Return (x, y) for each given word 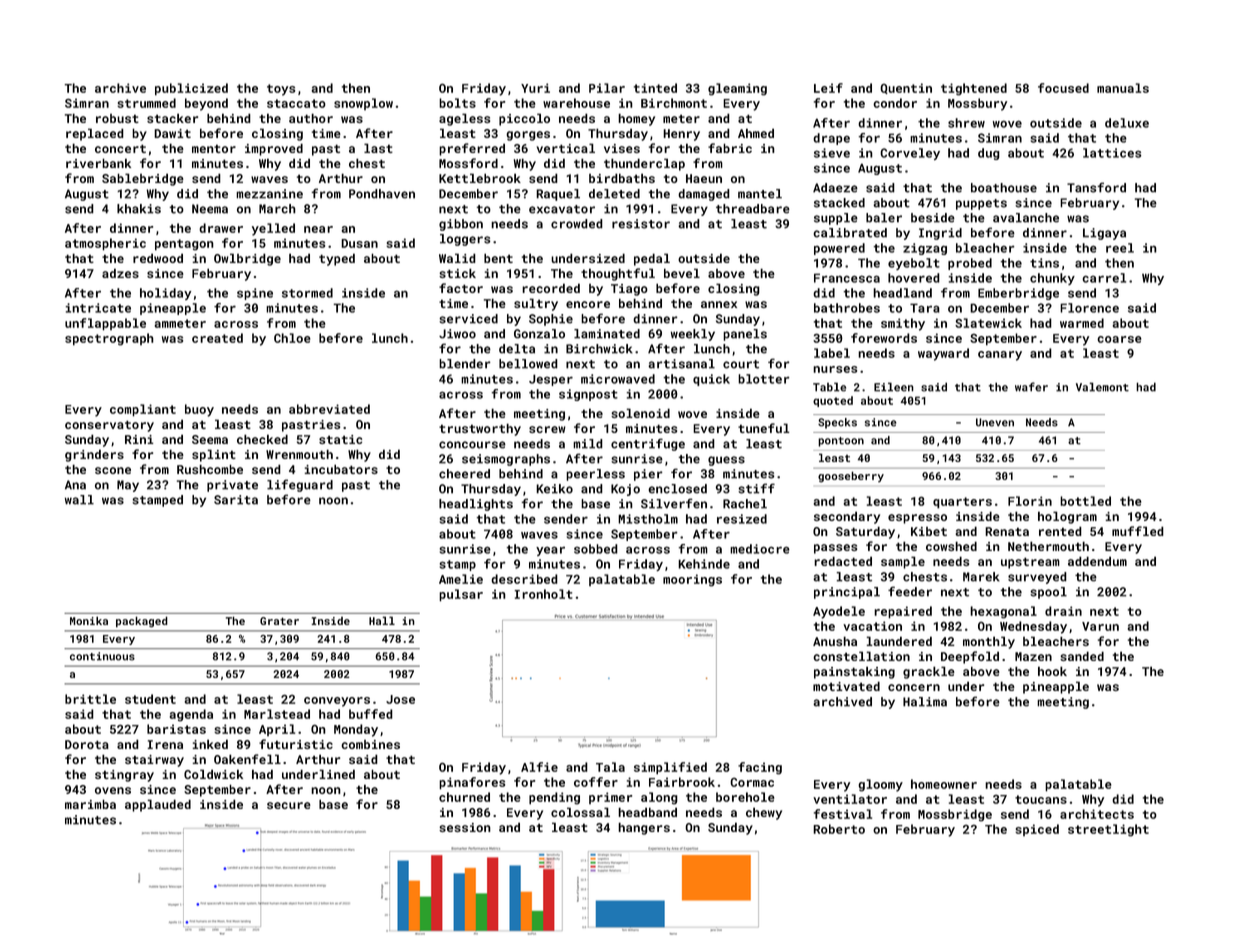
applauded (158, 805)
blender (465, 364)
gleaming (737, 89)
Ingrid (940, 234)
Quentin (906, 88)
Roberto (839, 829)
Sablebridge (143, 179)
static (340, 439)
